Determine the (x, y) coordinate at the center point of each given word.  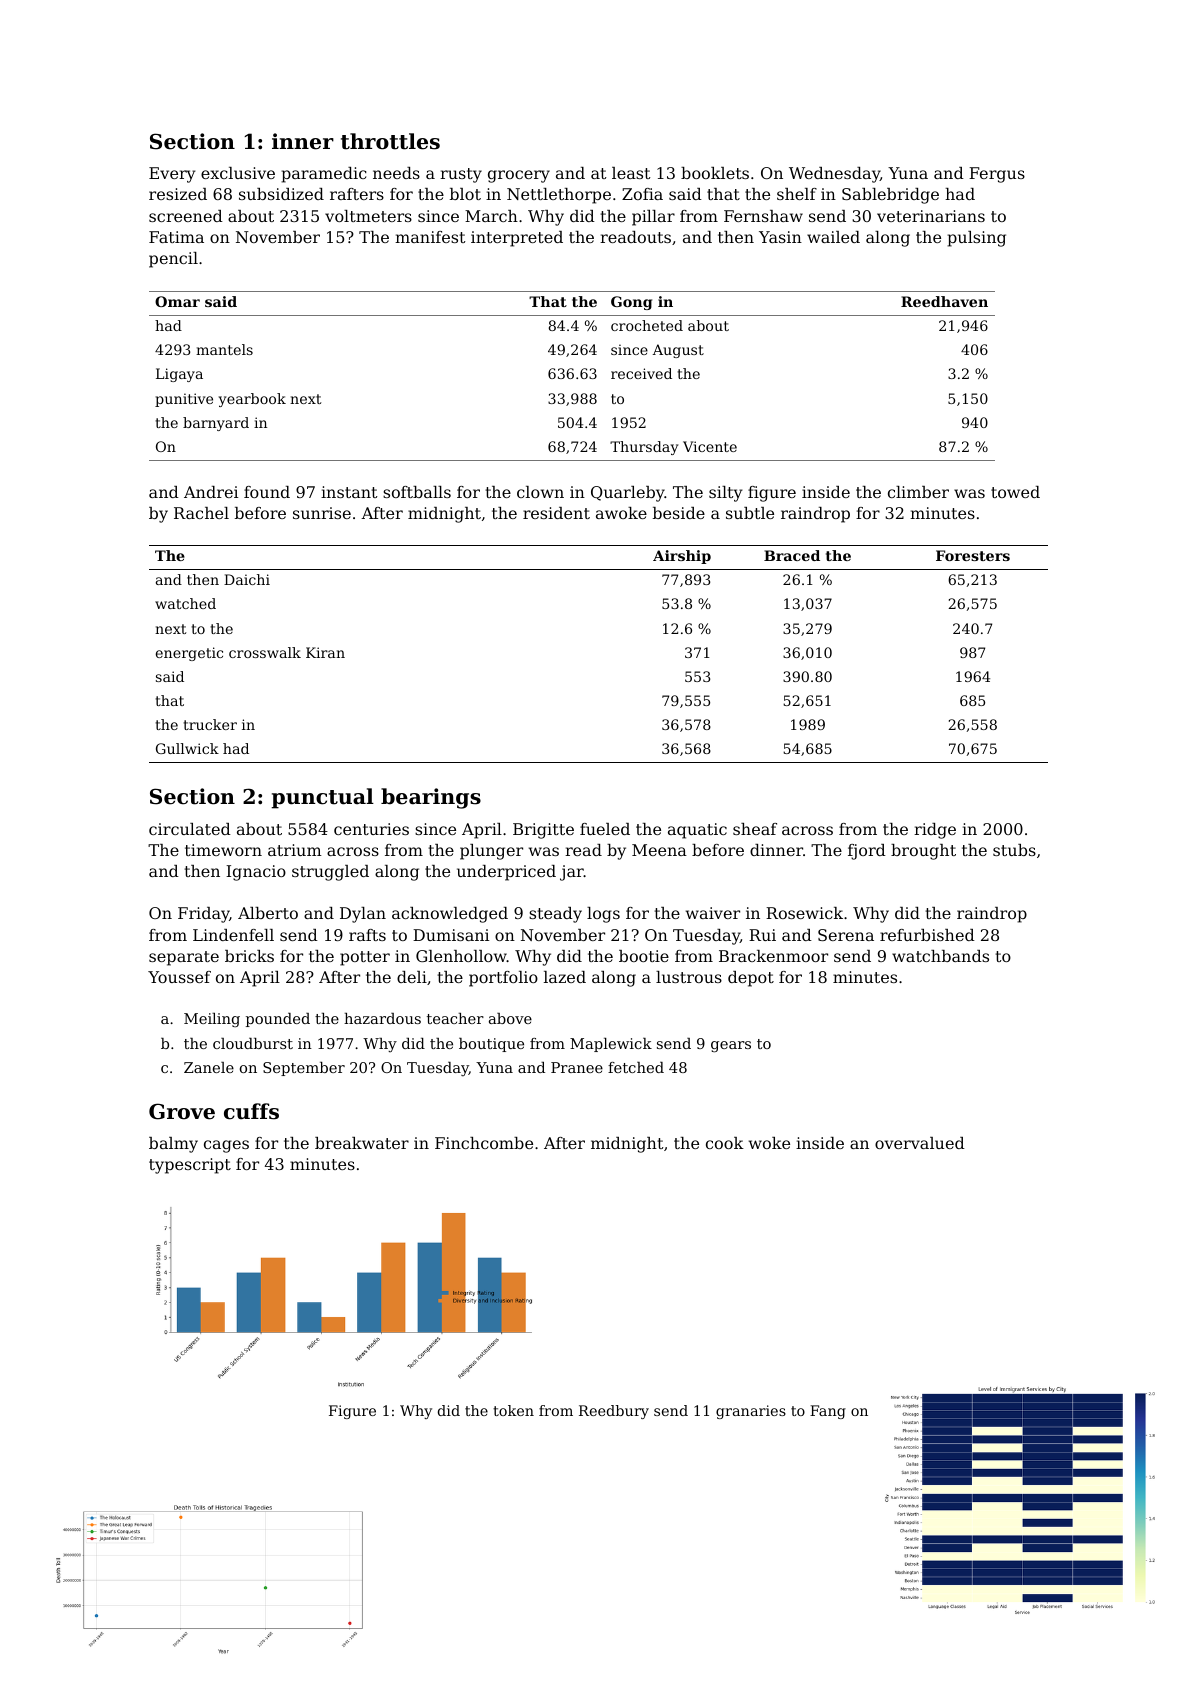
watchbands (940, 956)
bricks (249, 956)
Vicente (710, 446)
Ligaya (179, 375)
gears (731, 1047)
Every (172, 175)
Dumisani (451, 935)
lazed (565, 977)
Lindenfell (233, 935)
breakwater (362, 1143)
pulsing (976, 239)
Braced (792, 555)
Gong (631, 303)
